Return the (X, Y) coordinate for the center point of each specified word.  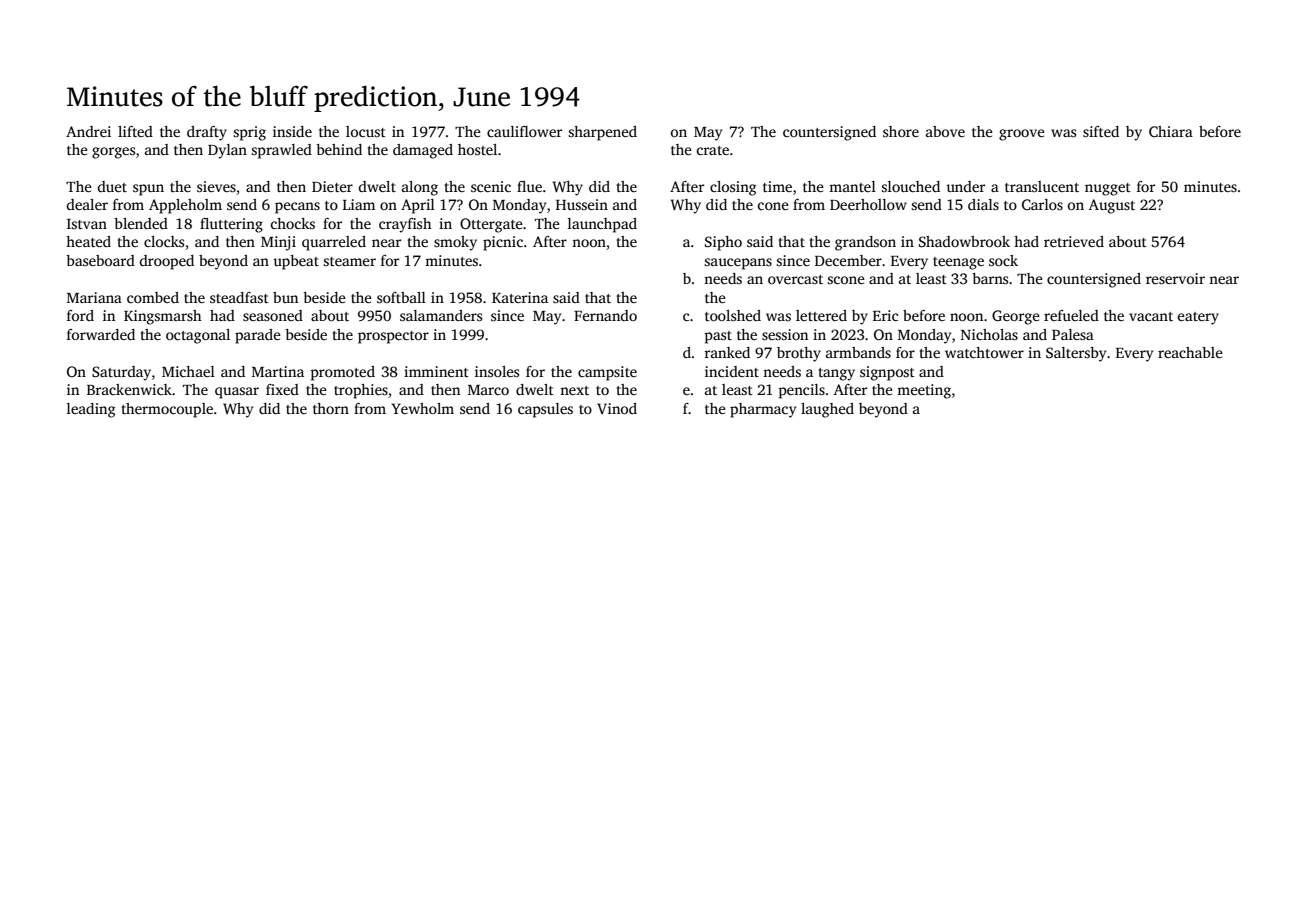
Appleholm (185, 206)
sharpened (603, 133)
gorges (113, 153)
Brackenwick (129, 389)
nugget (1108, 189)
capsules (545, 410)
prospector (393, 337)
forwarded (101, 334)
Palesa (1073, 334)
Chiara (1171, 131)
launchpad (602, 225)
